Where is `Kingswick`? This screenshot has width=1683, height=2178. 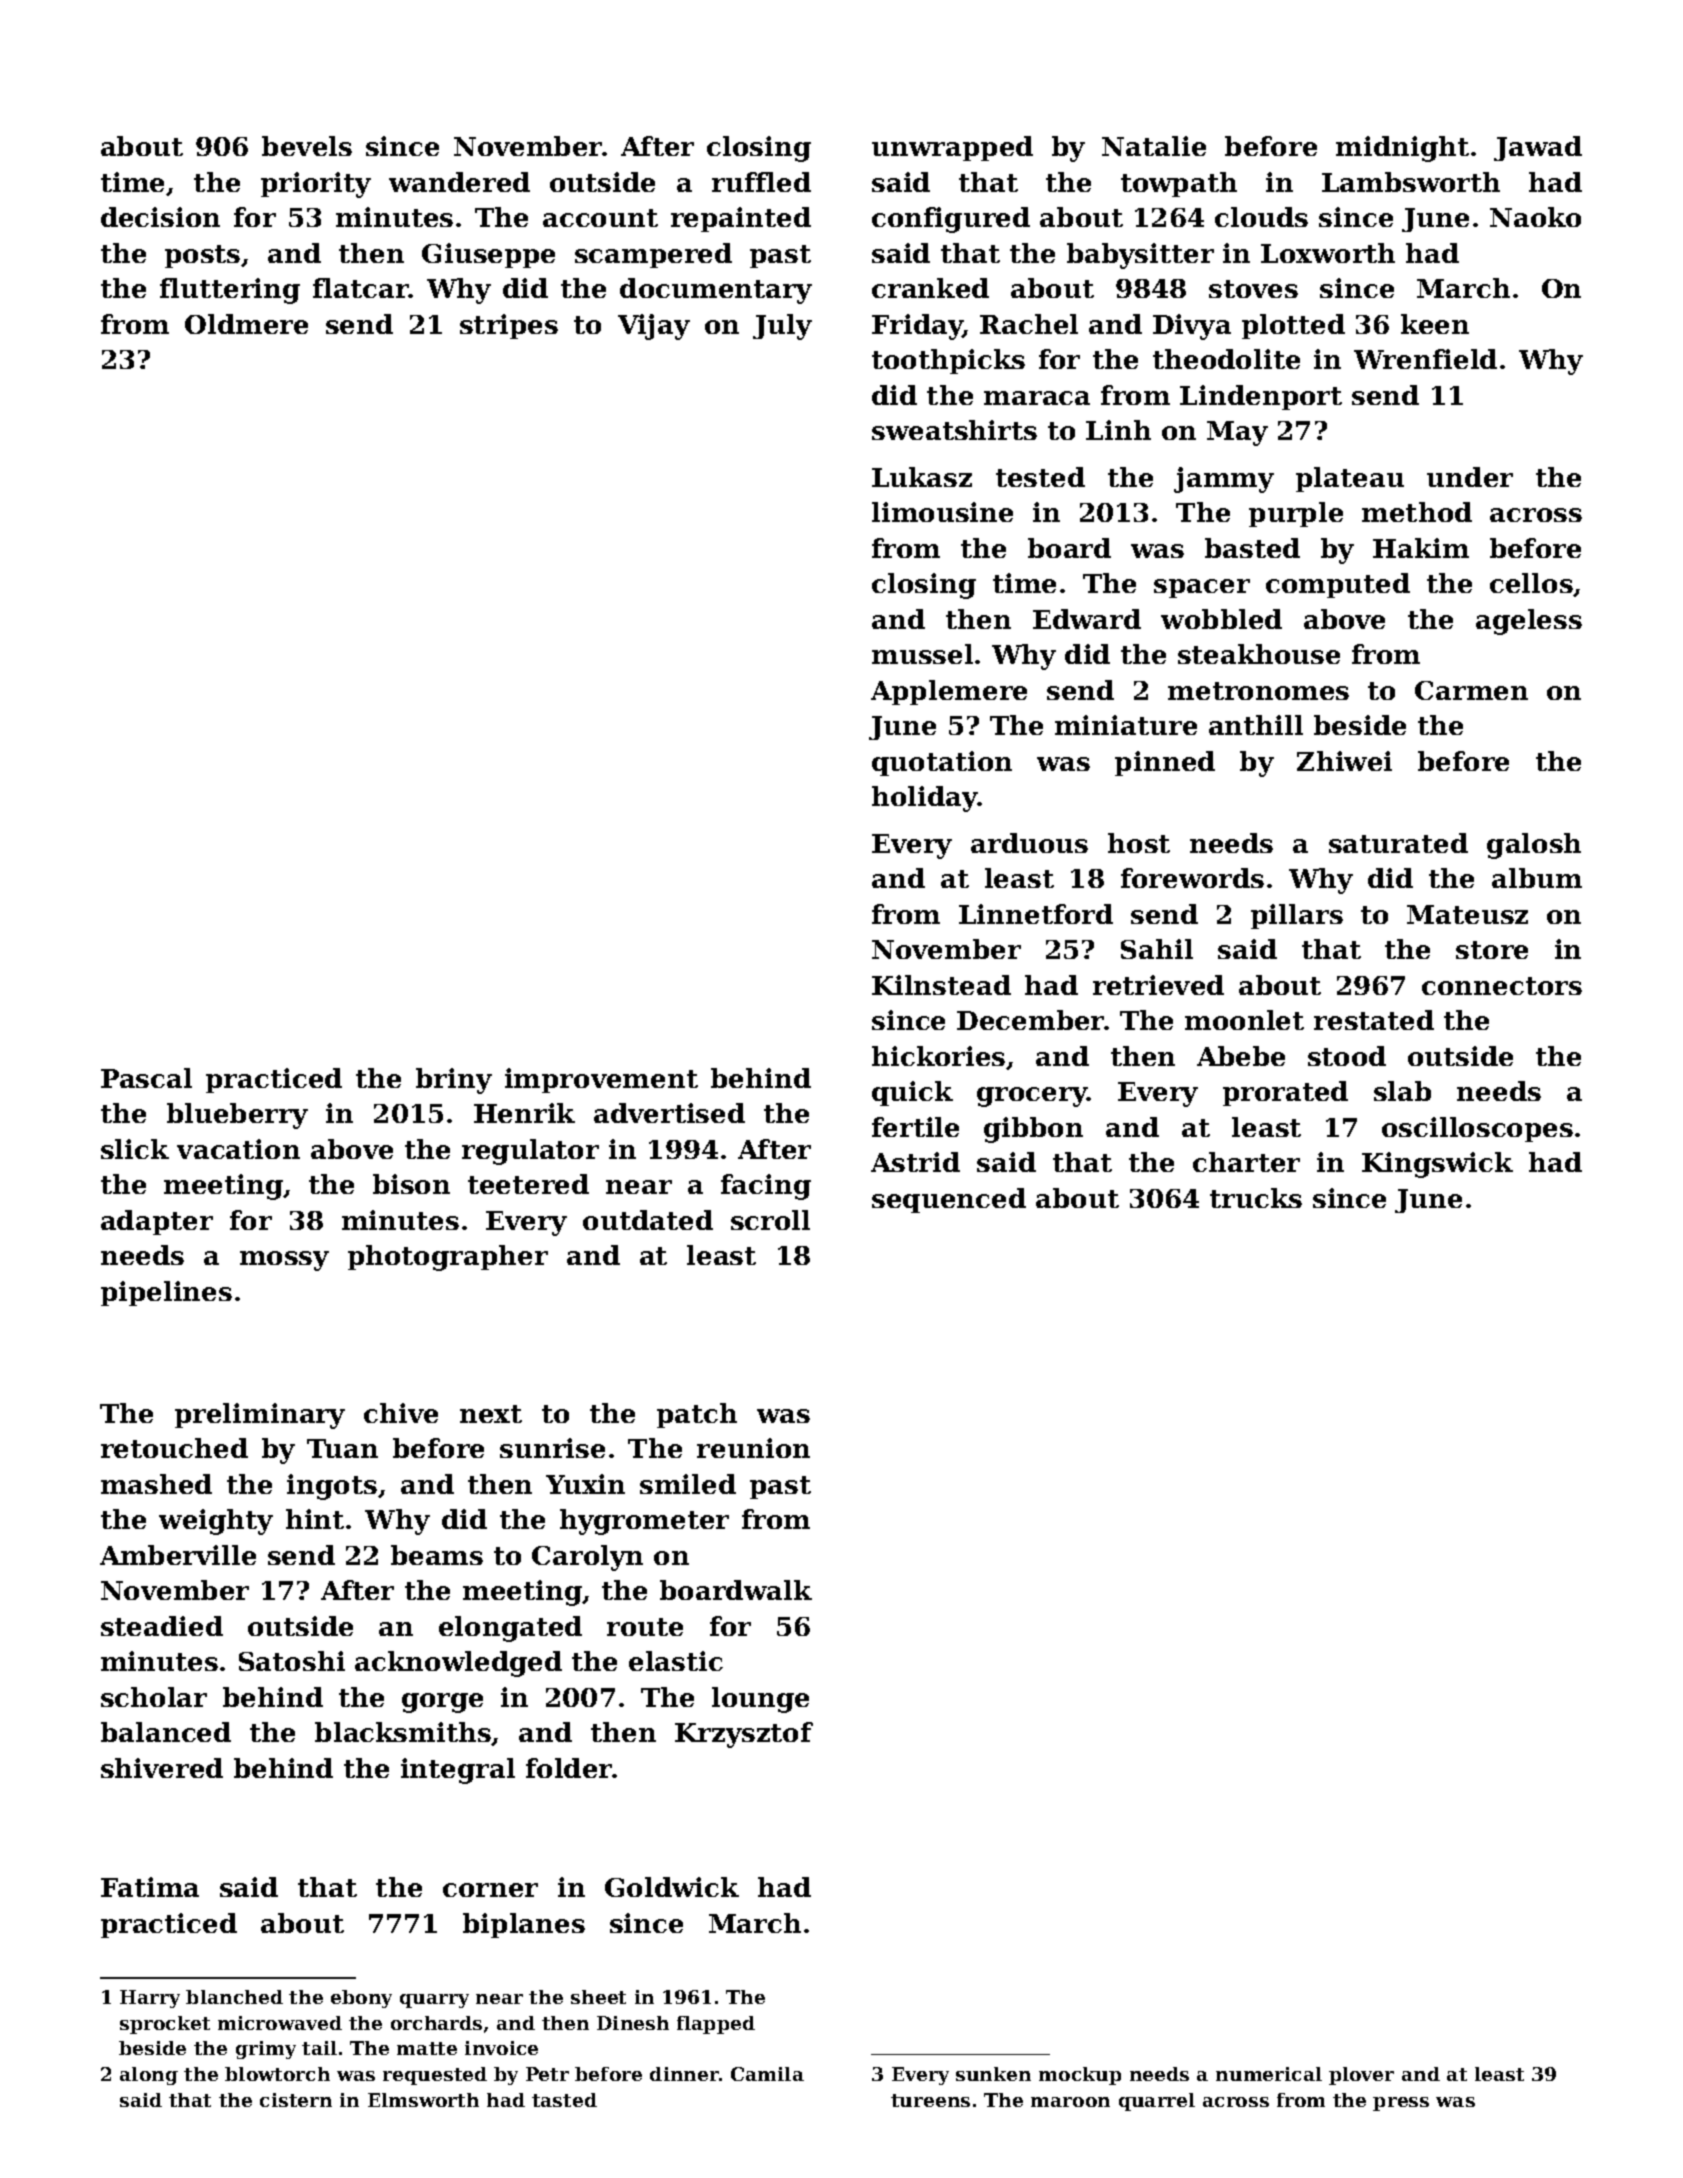 Kingswick is located at coordinates (1437, 1165).
